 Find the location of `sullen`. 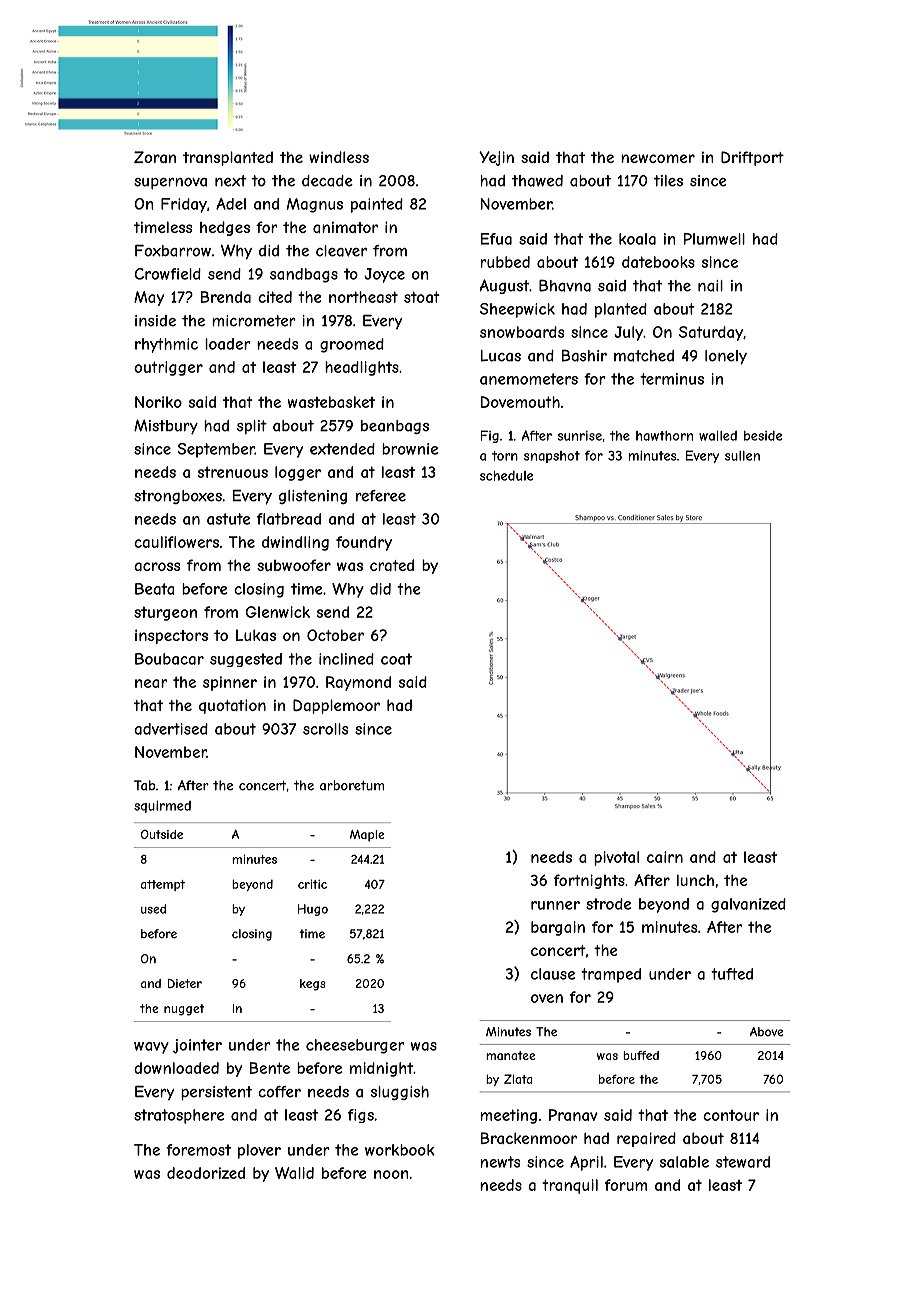

sullen is located at coordinates (742, 456).
